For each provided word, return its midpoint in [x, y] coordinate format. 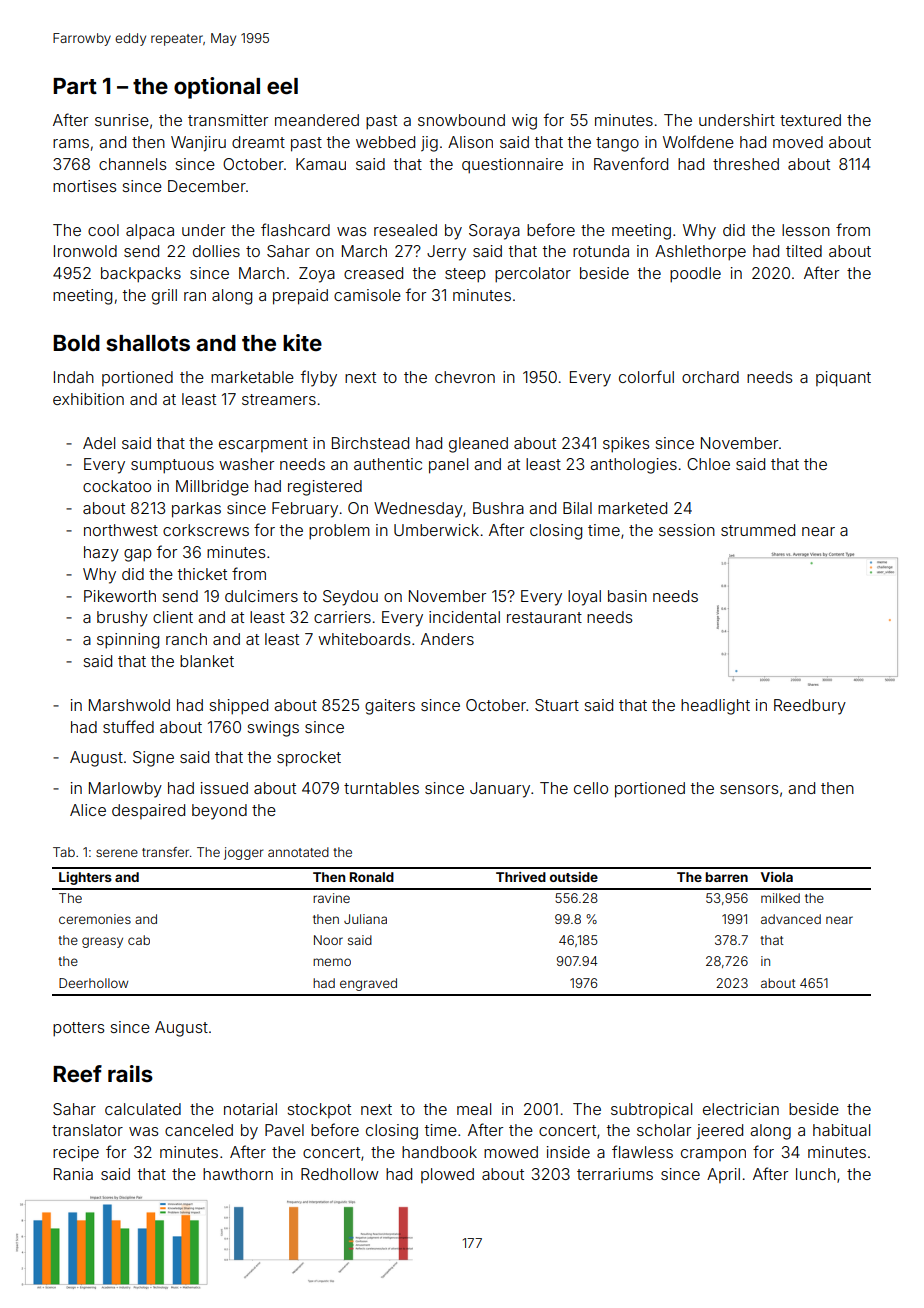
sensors [749, 789]
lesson [806, 230]
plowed [447, 1175]
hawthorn [238, 1174]
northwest [121, 530]
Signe [153, 759]
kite [302, 342]
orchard [710, 377]
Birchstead [370, 443]
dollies [216, 251]
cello [591, 788]
